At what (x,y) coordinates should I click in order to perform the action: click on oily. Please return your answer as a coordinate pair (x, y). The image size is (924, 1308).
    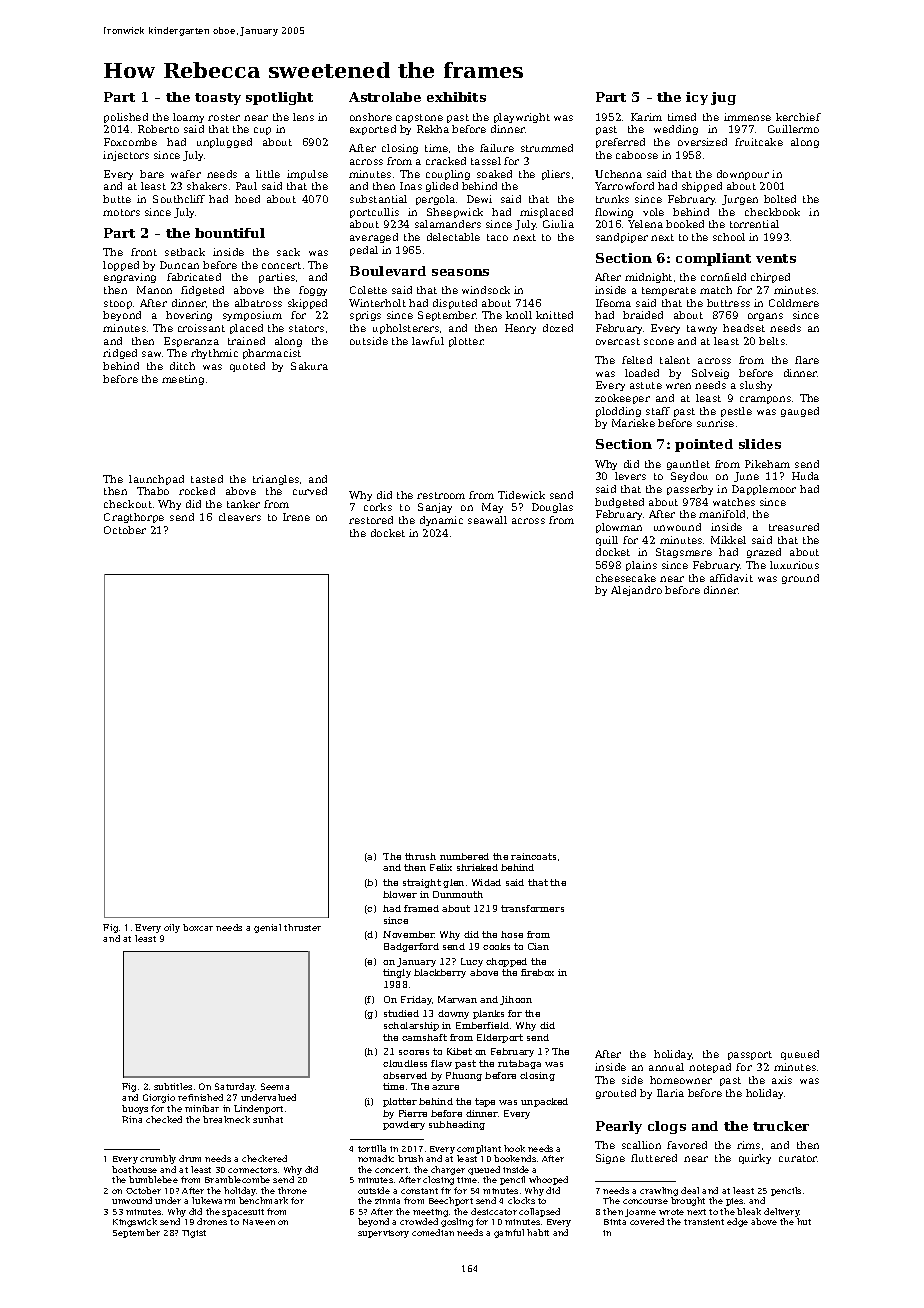
    Looking at the image, I should click on (172, 928).
